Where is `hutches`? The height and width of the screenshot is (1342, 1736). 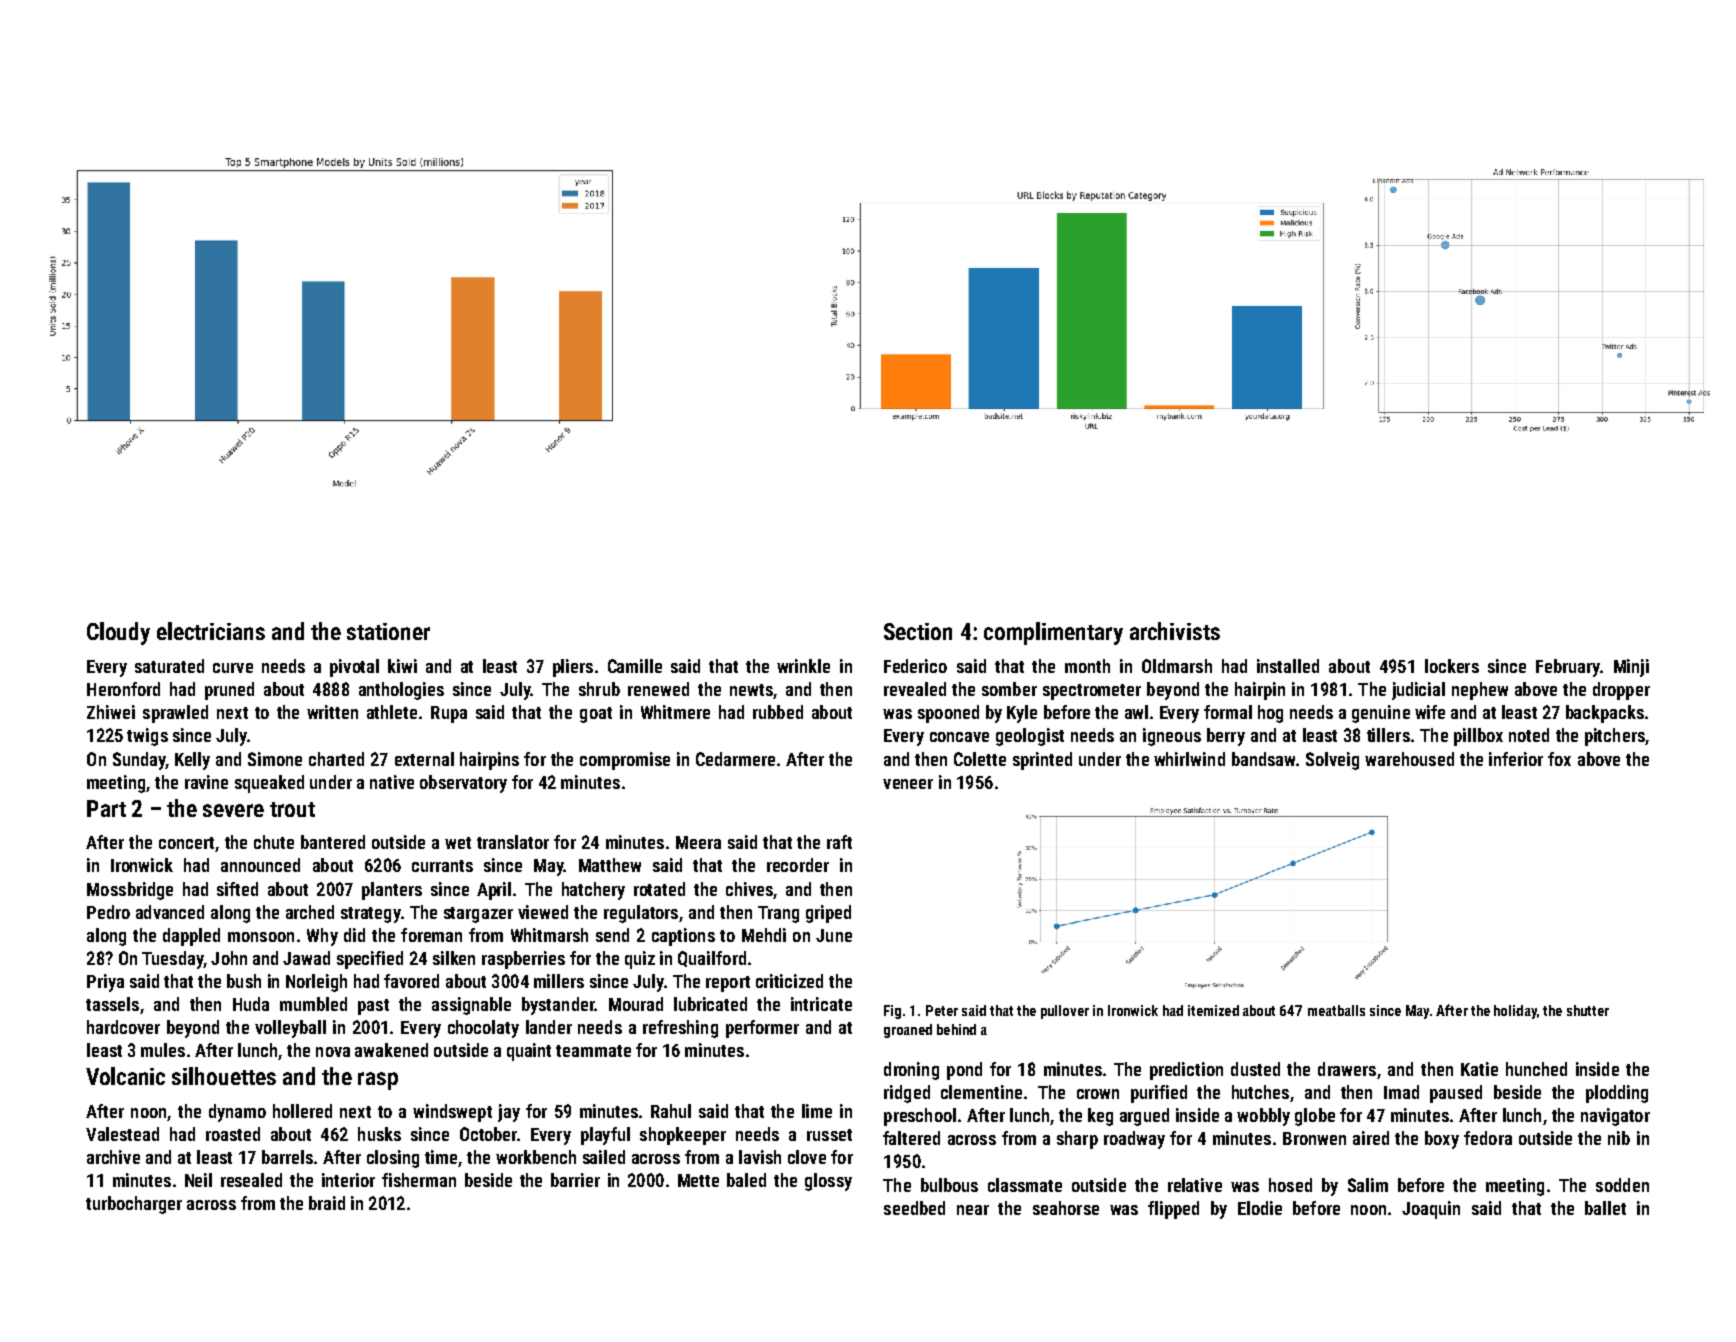
hutches is located at coordinates (1260, 1092).
